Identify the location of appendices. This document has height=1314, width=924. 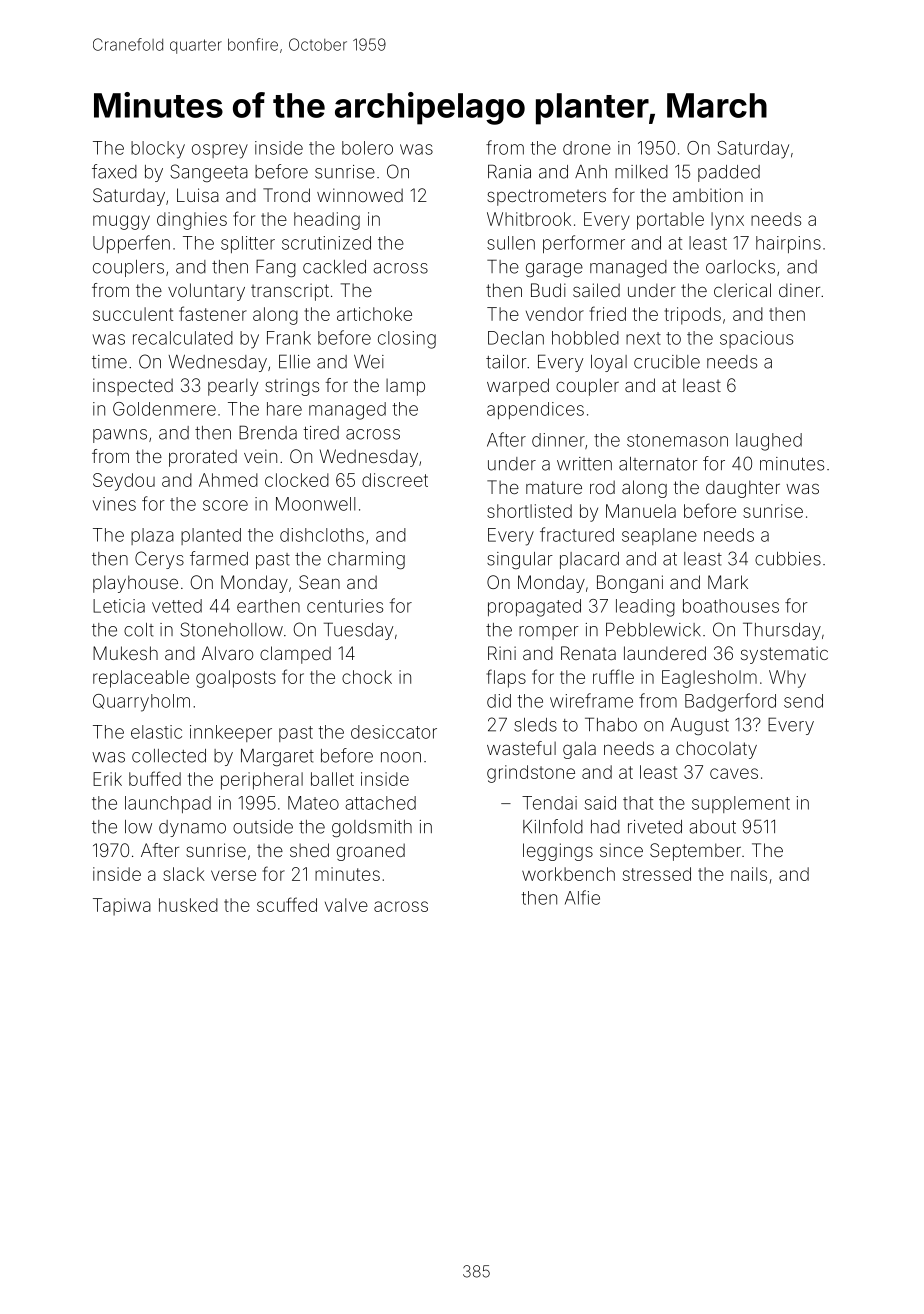
(535, 410).
